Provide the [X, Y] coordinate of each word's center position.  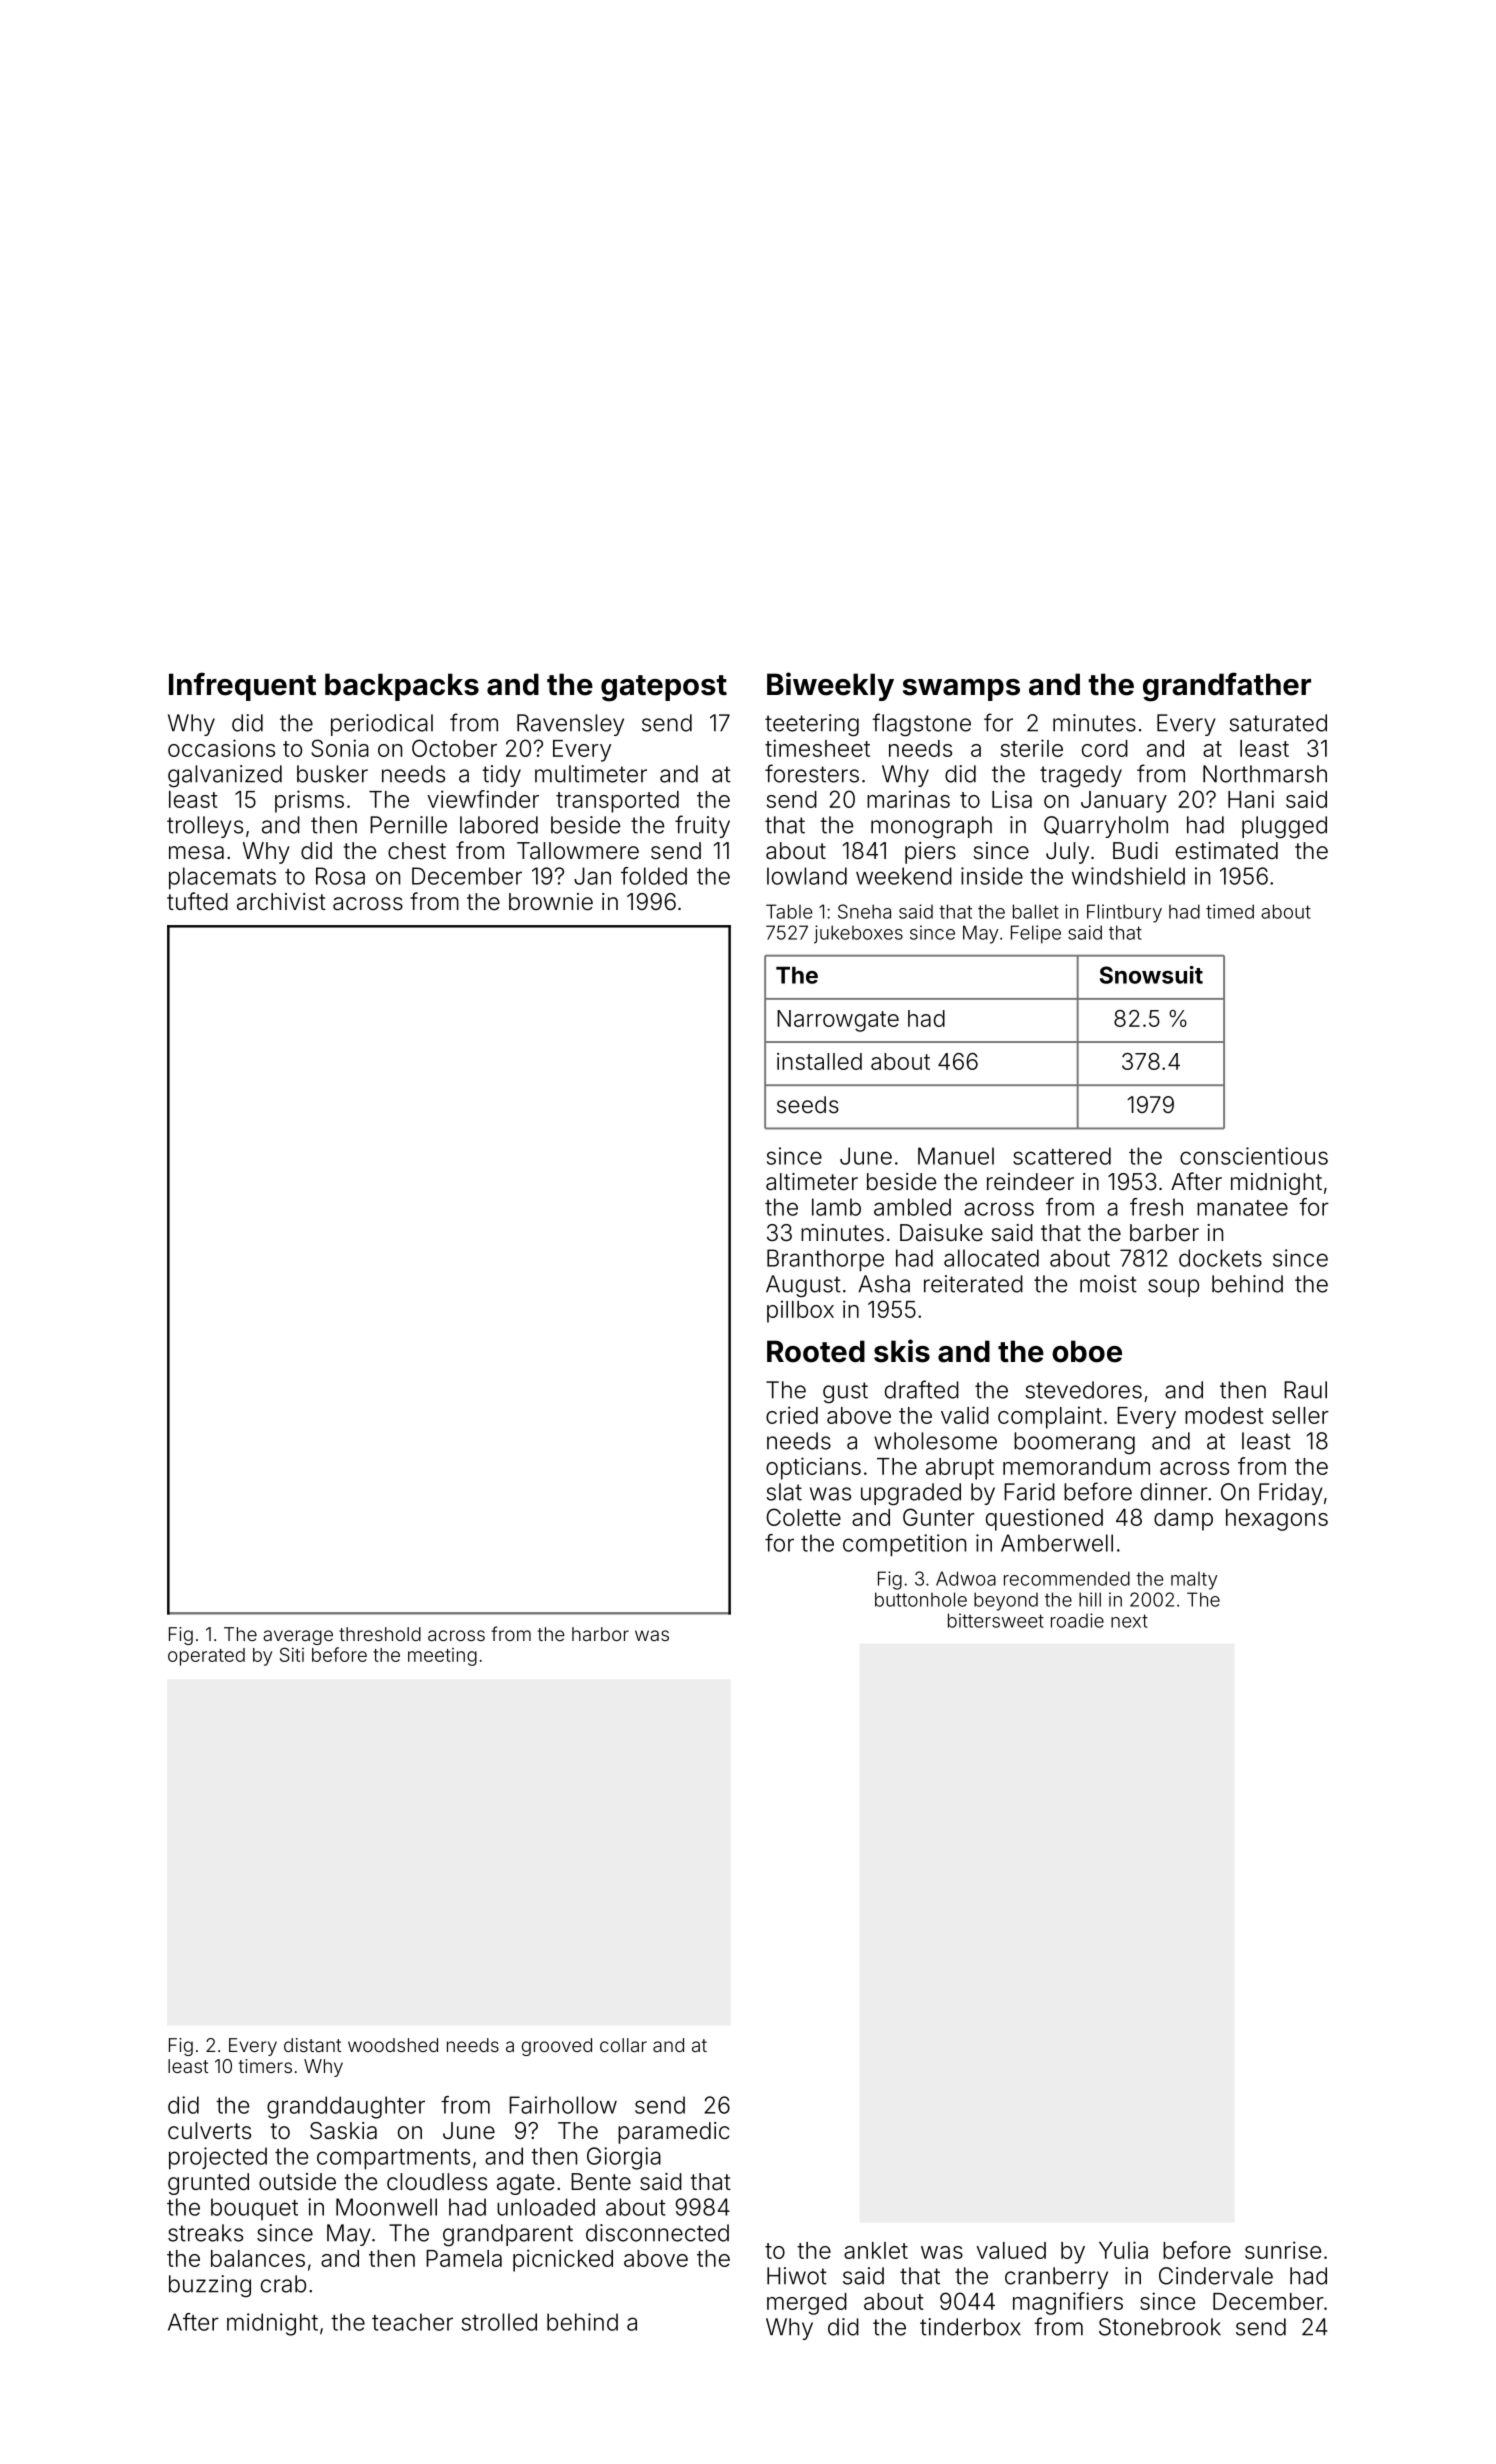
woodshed [393, 2045]
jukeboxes [858, 934]
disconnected [657, 2233]
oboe [1087, 1351]
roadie [1077, 1620]
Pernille [408, 825]
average [298, 1637]
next [1129, 1621]
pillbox [800, 1311]
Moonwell [386, 2207]
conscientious [1254, 1156]
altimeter [812, 1182]
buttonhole [921, 1599]
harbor [600, 1634]
